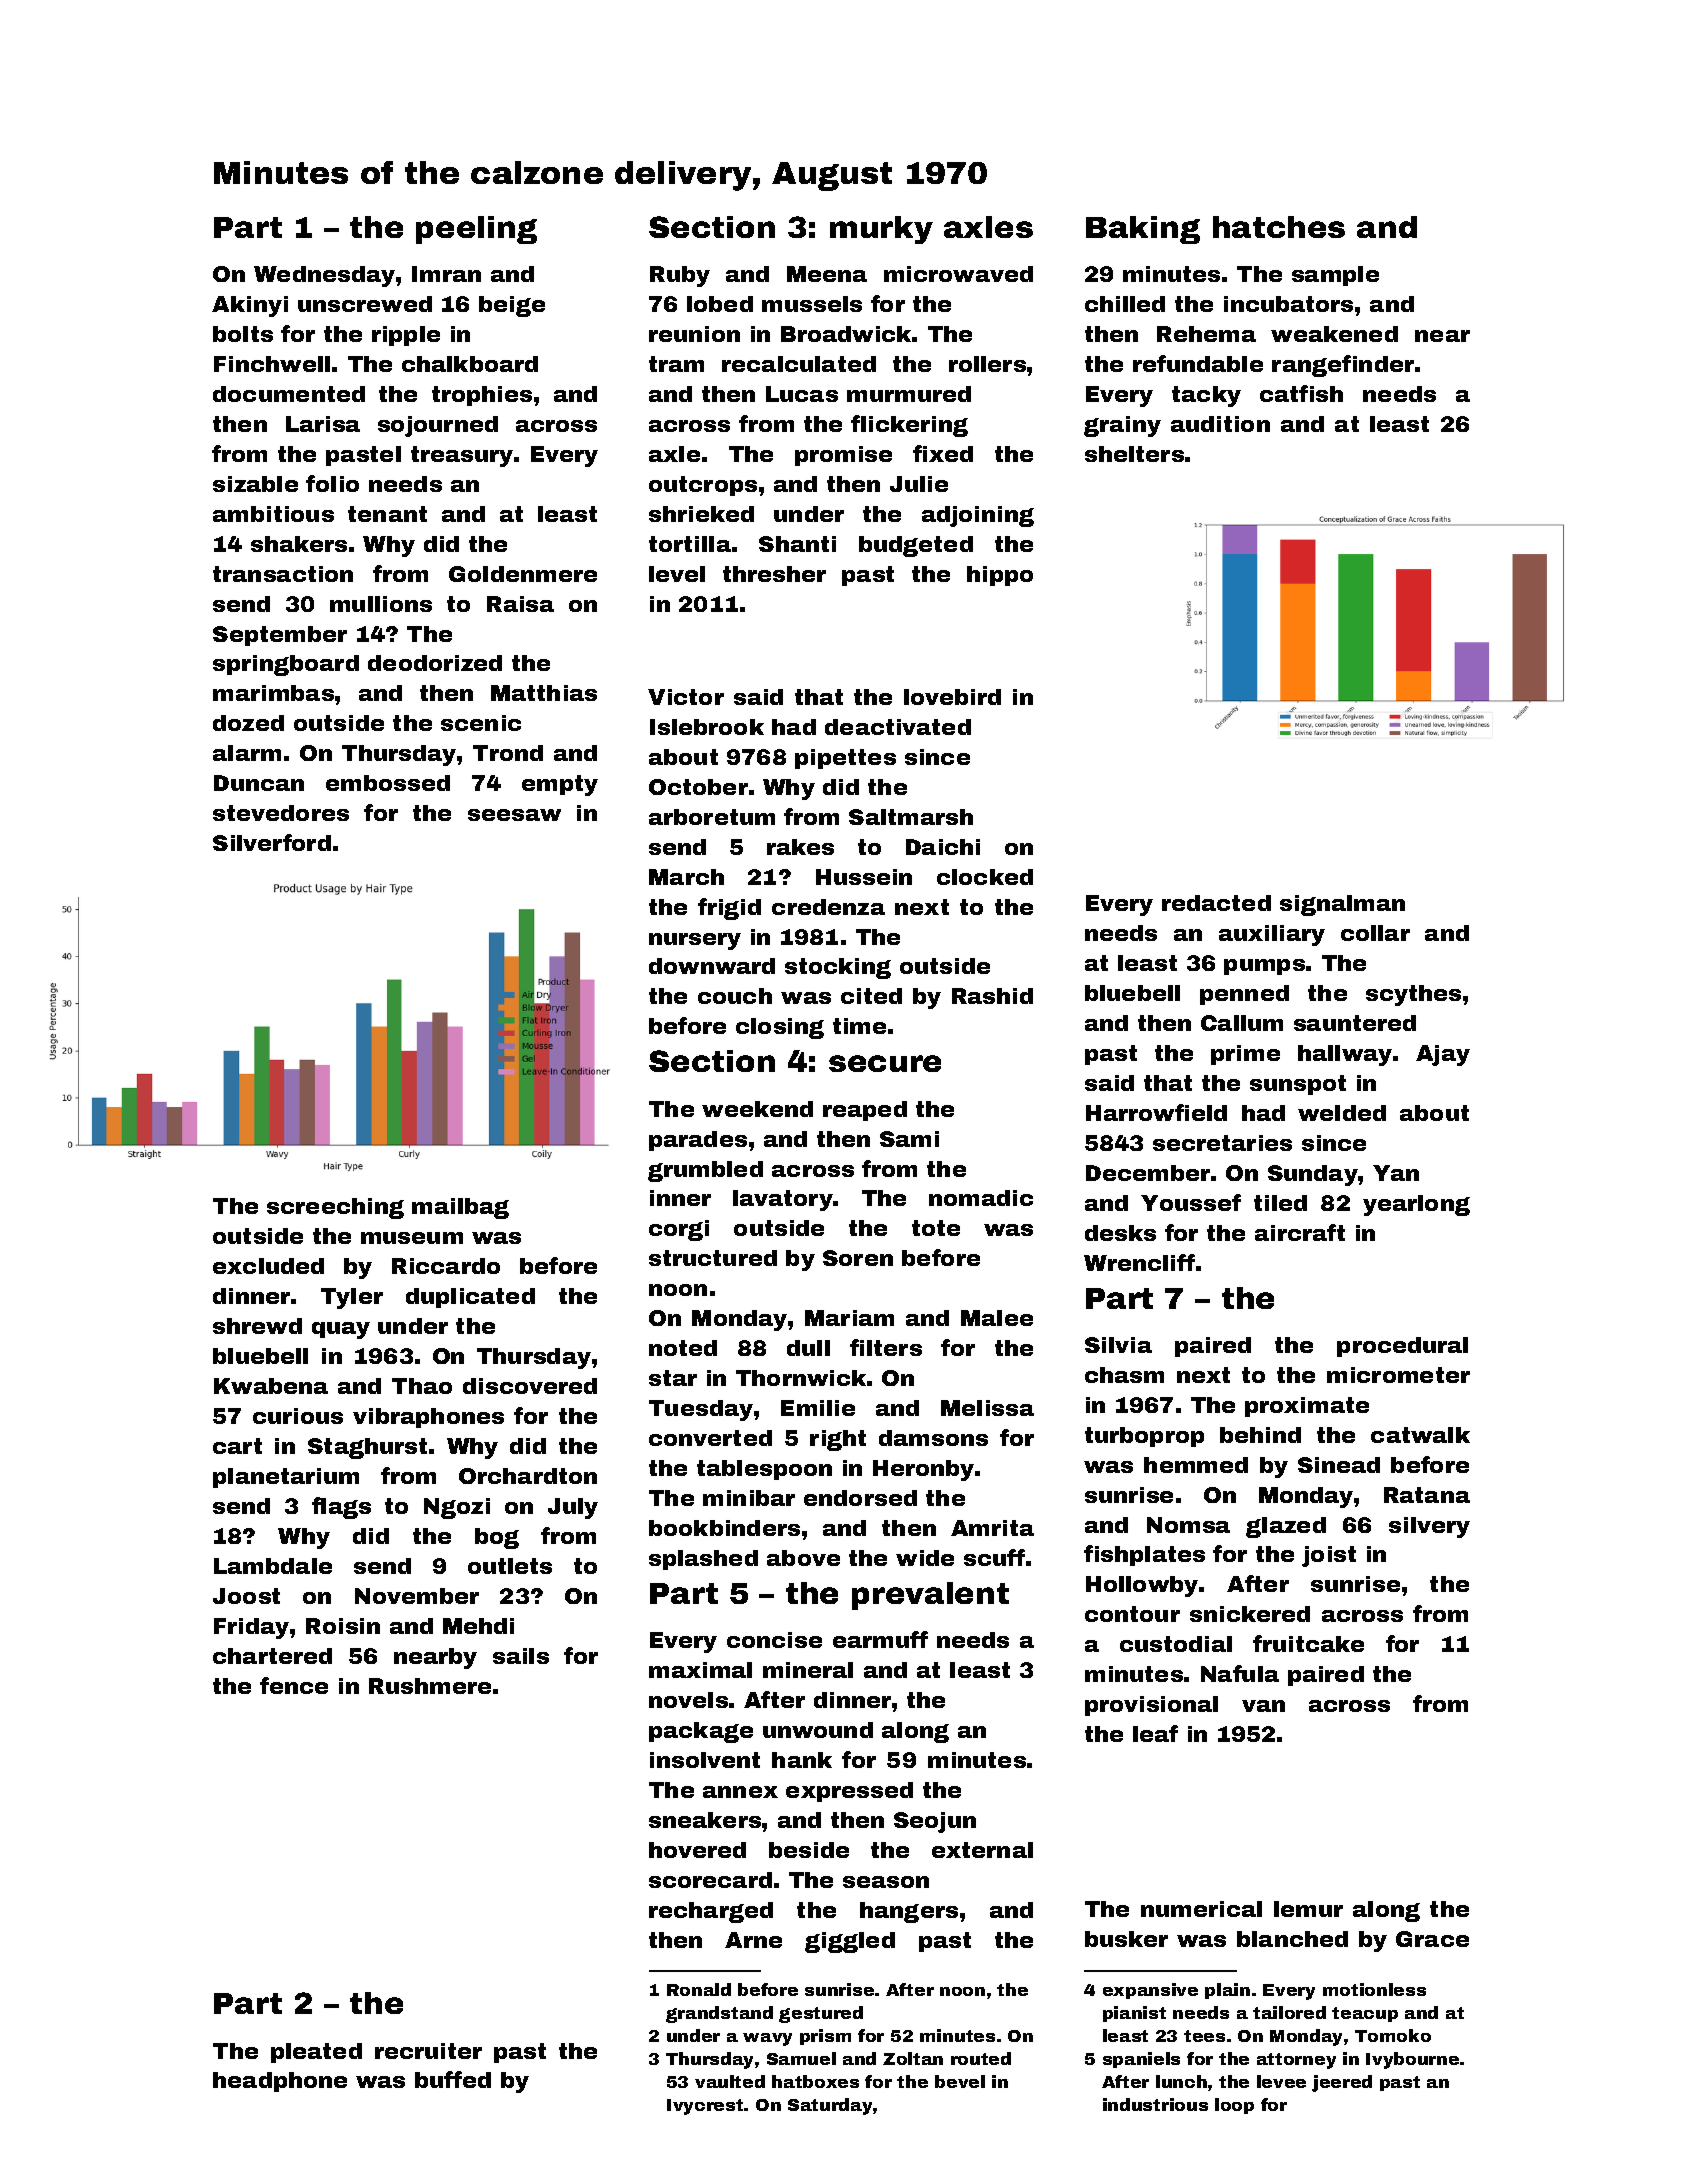  Describe the element at coordinates (818, 1730) in the image. I see `unwound` at that location.
